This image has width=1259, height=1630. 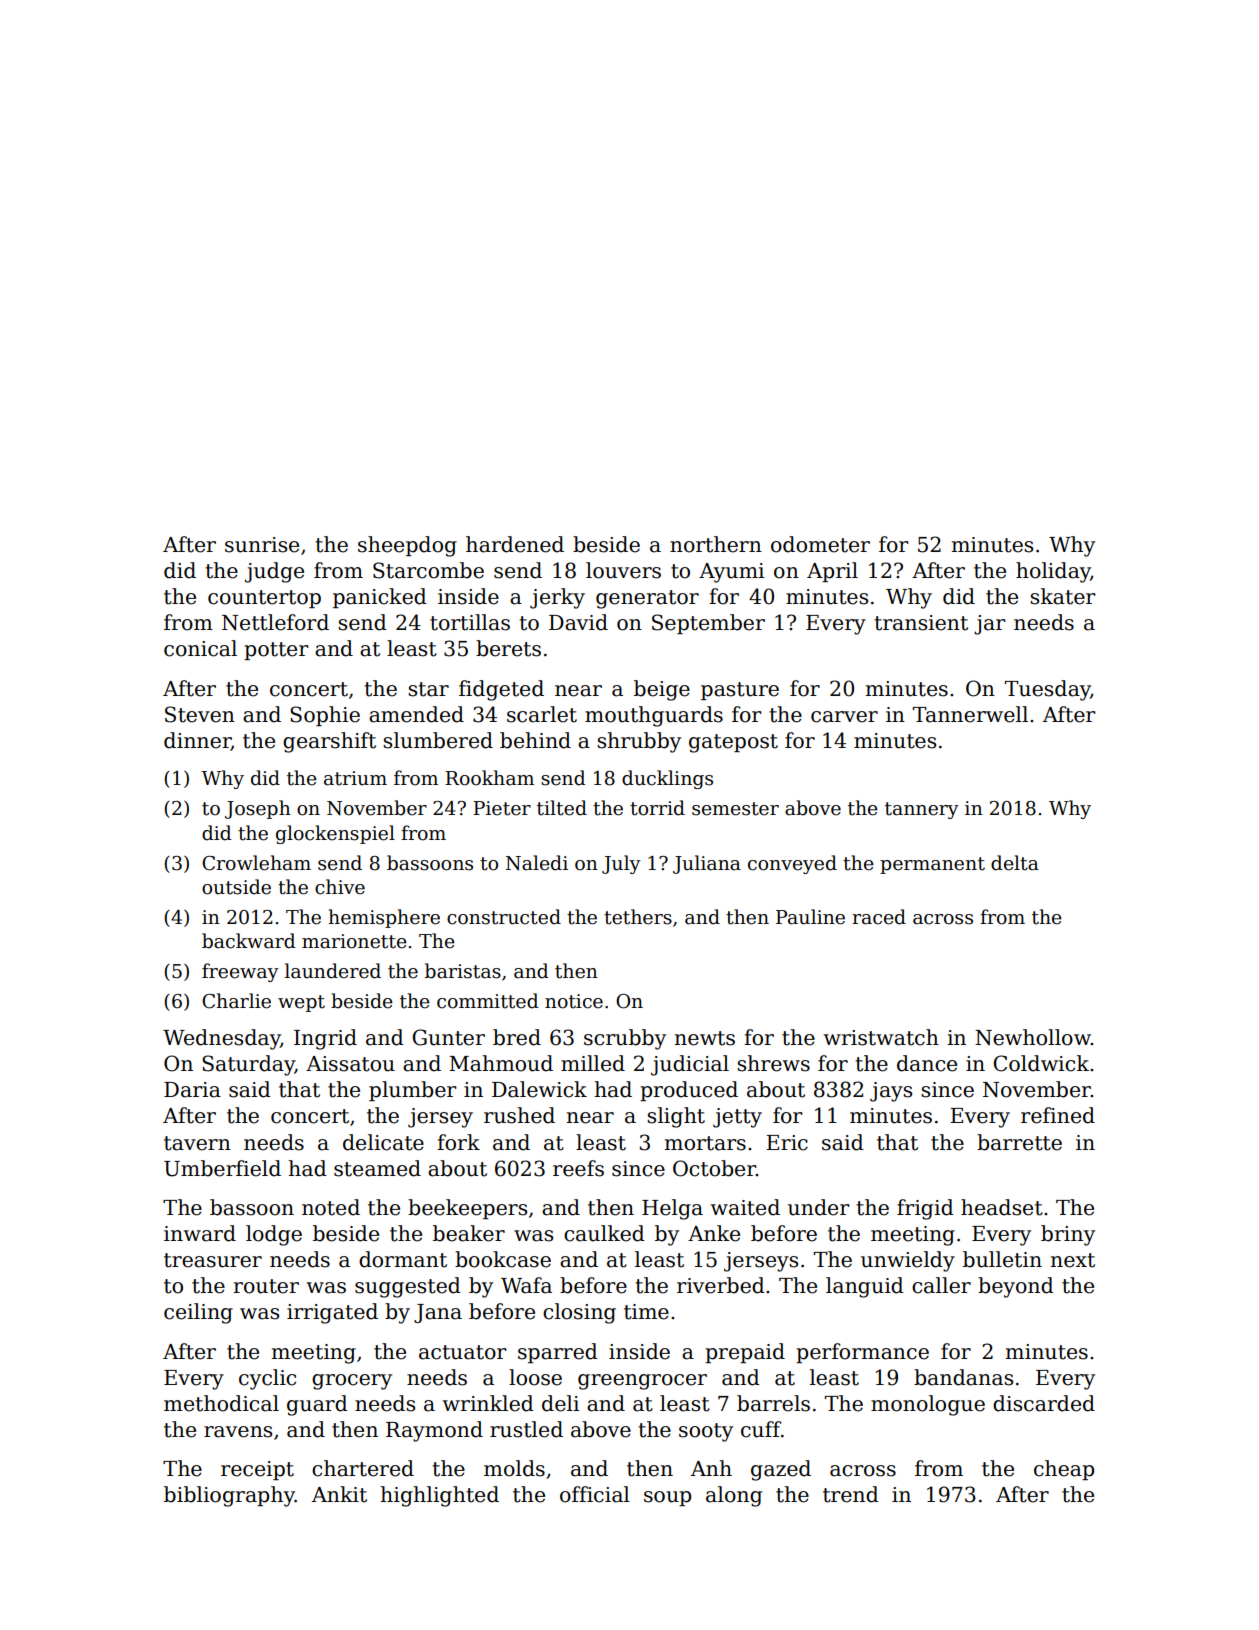 I want to click on tethers, so click(x=638, y=917).
